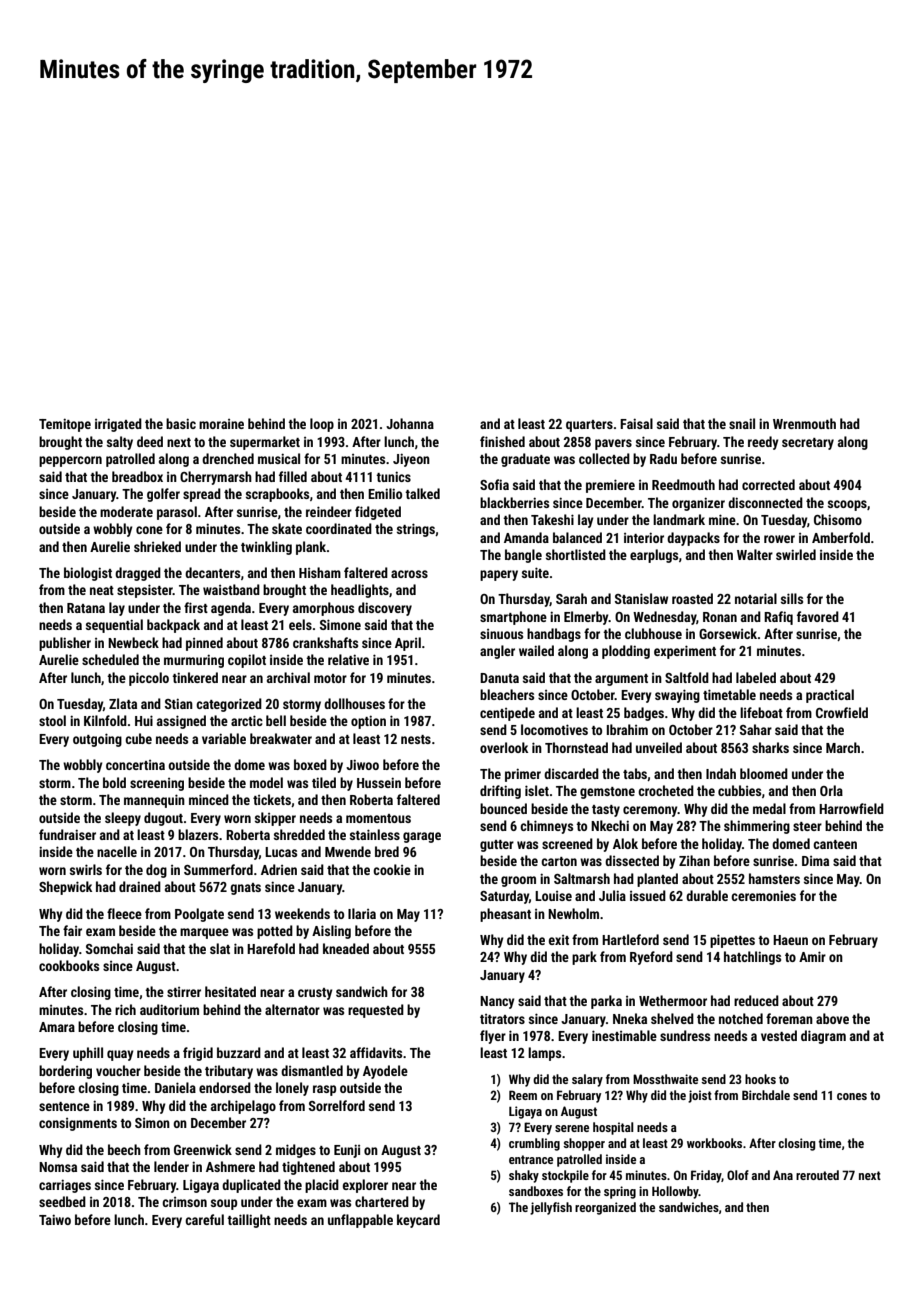 The image size is (924, 1308). Describe the element at coordinates (64, 1106) in the screenshot. I see `sentence` at that location.
